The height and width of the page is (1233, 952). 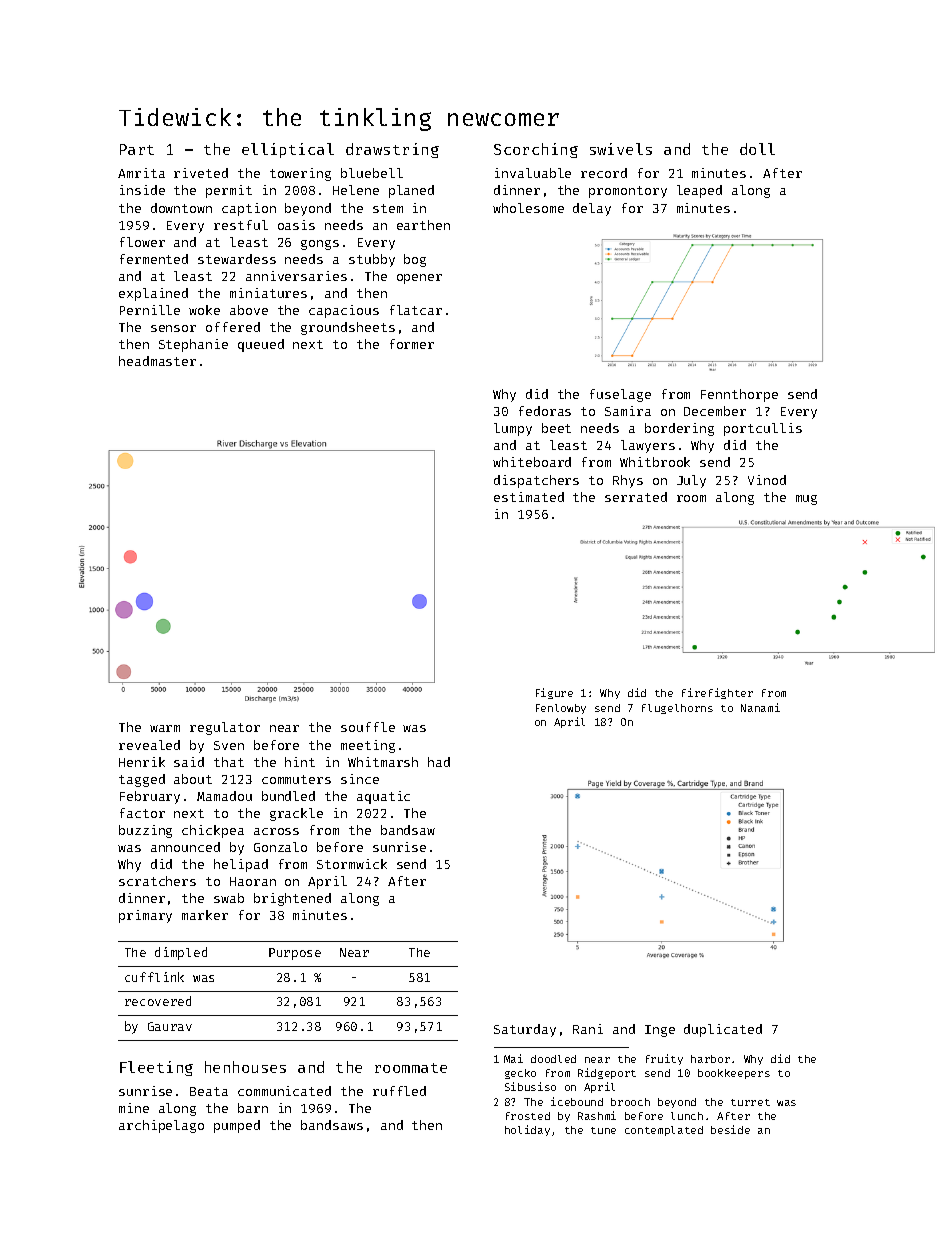 What do you see at coordinates (760, 707) in the page?
I see `Nanami` at bounding box center [760, 707].
